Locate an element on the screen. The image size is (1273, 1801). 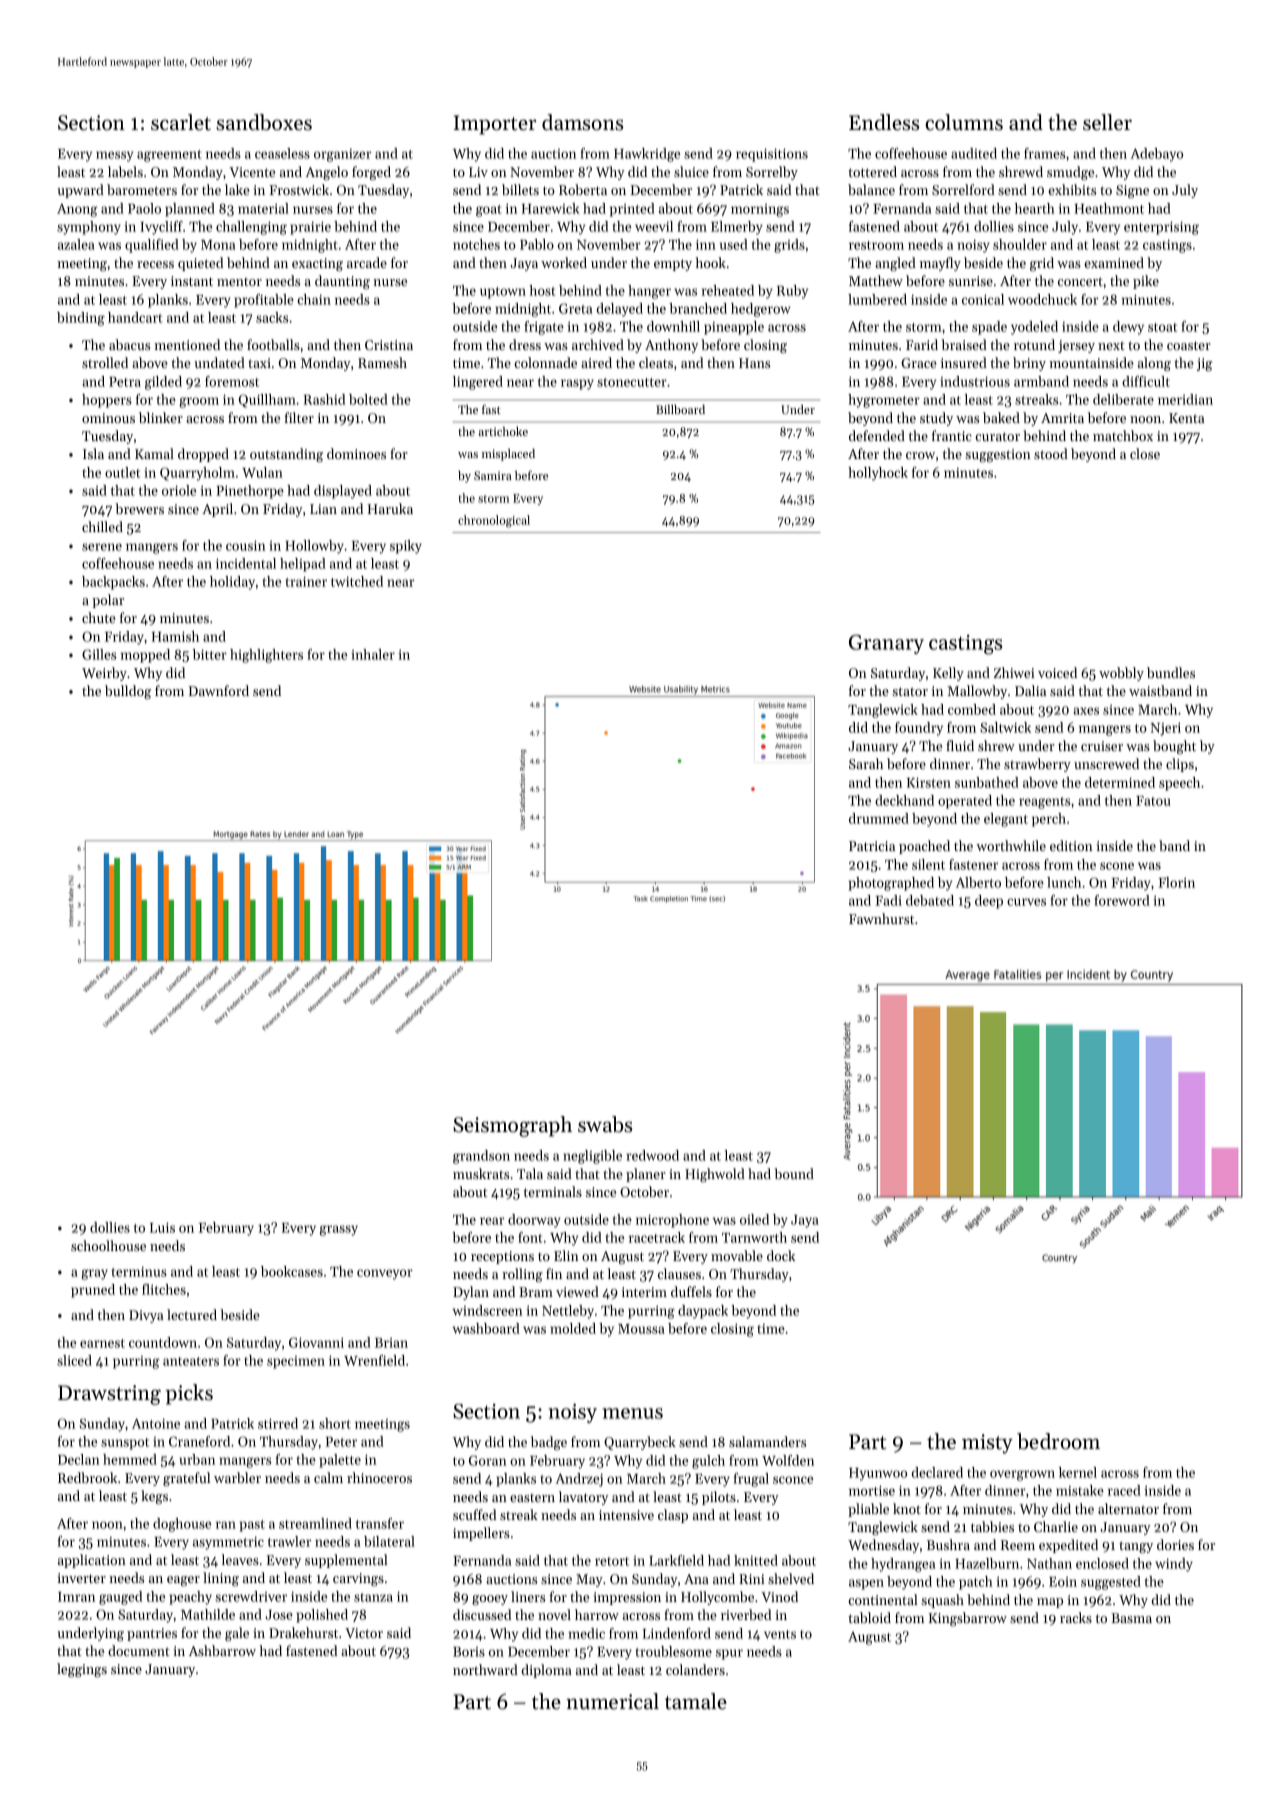
swabs is located at coordinates (605, 1124).
